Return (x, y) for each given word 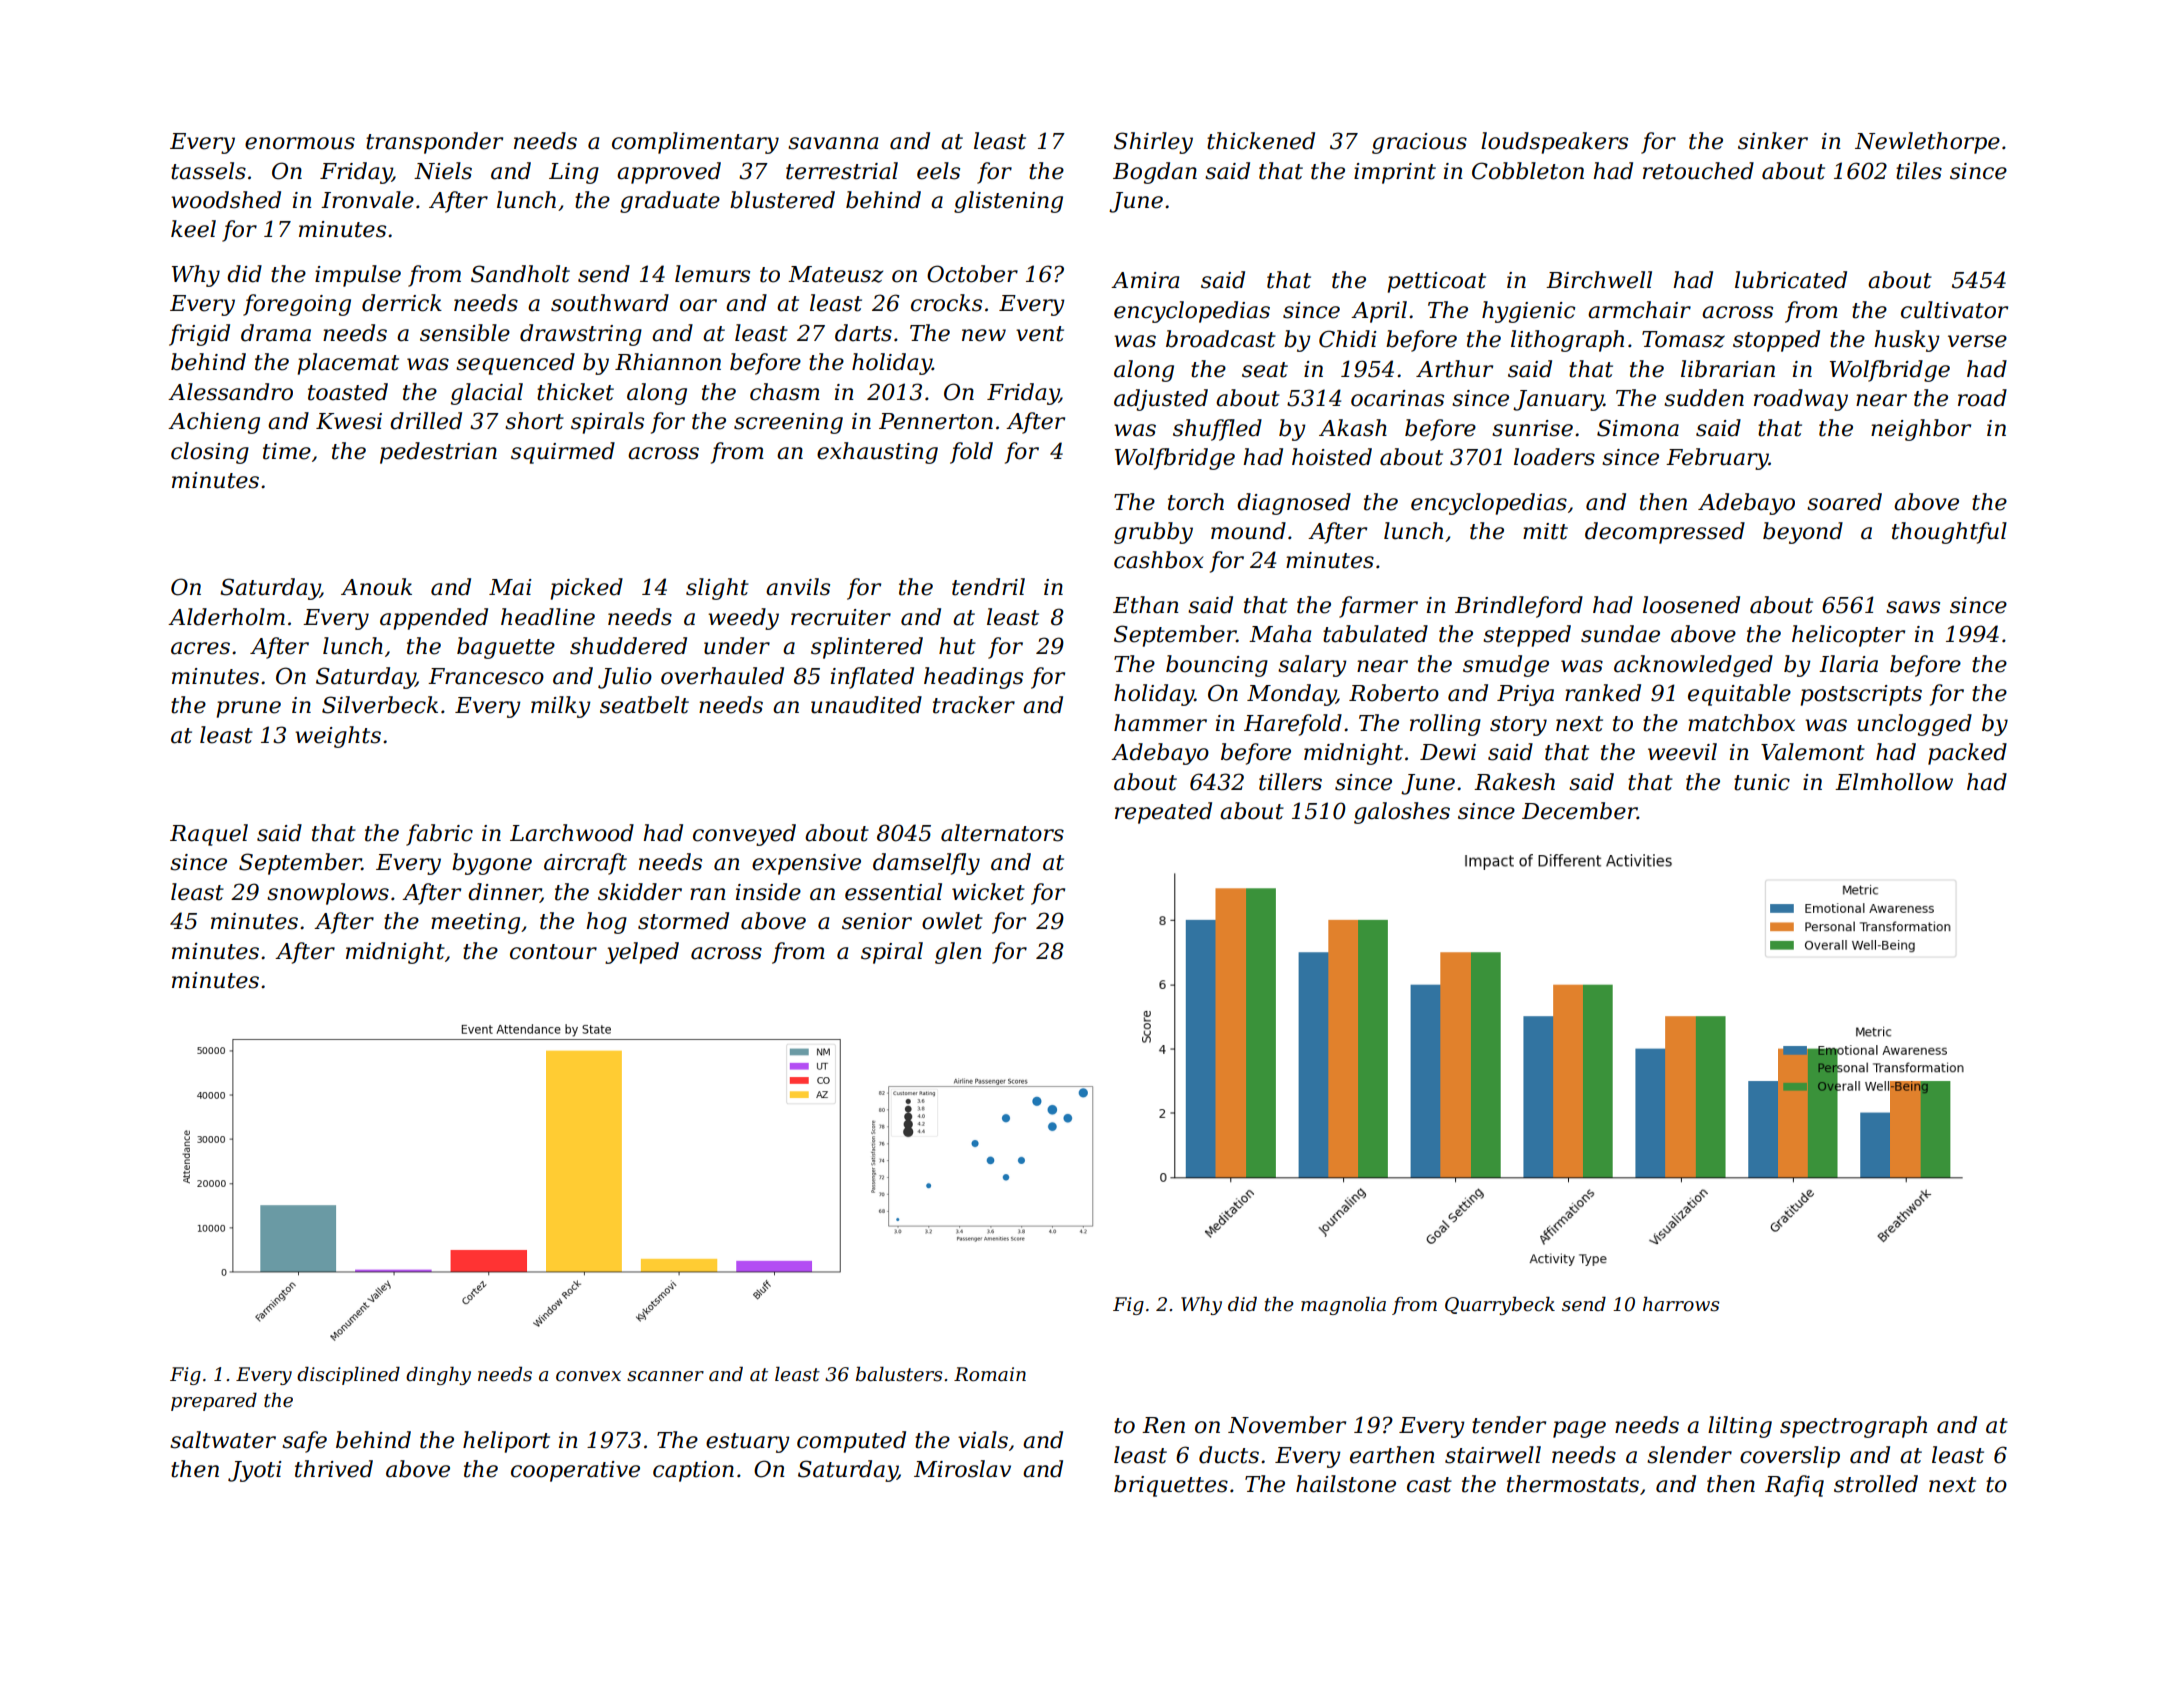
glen (958, 953)
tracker (974, 705)
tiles (1919, 171)
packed (1967, 754)
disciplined (348, 1376)
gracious (1419, 143)
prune (248, 709)
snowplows (328, 894)
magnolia (1343, 1306)
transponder (434, 143)
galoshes (1402, 813)
